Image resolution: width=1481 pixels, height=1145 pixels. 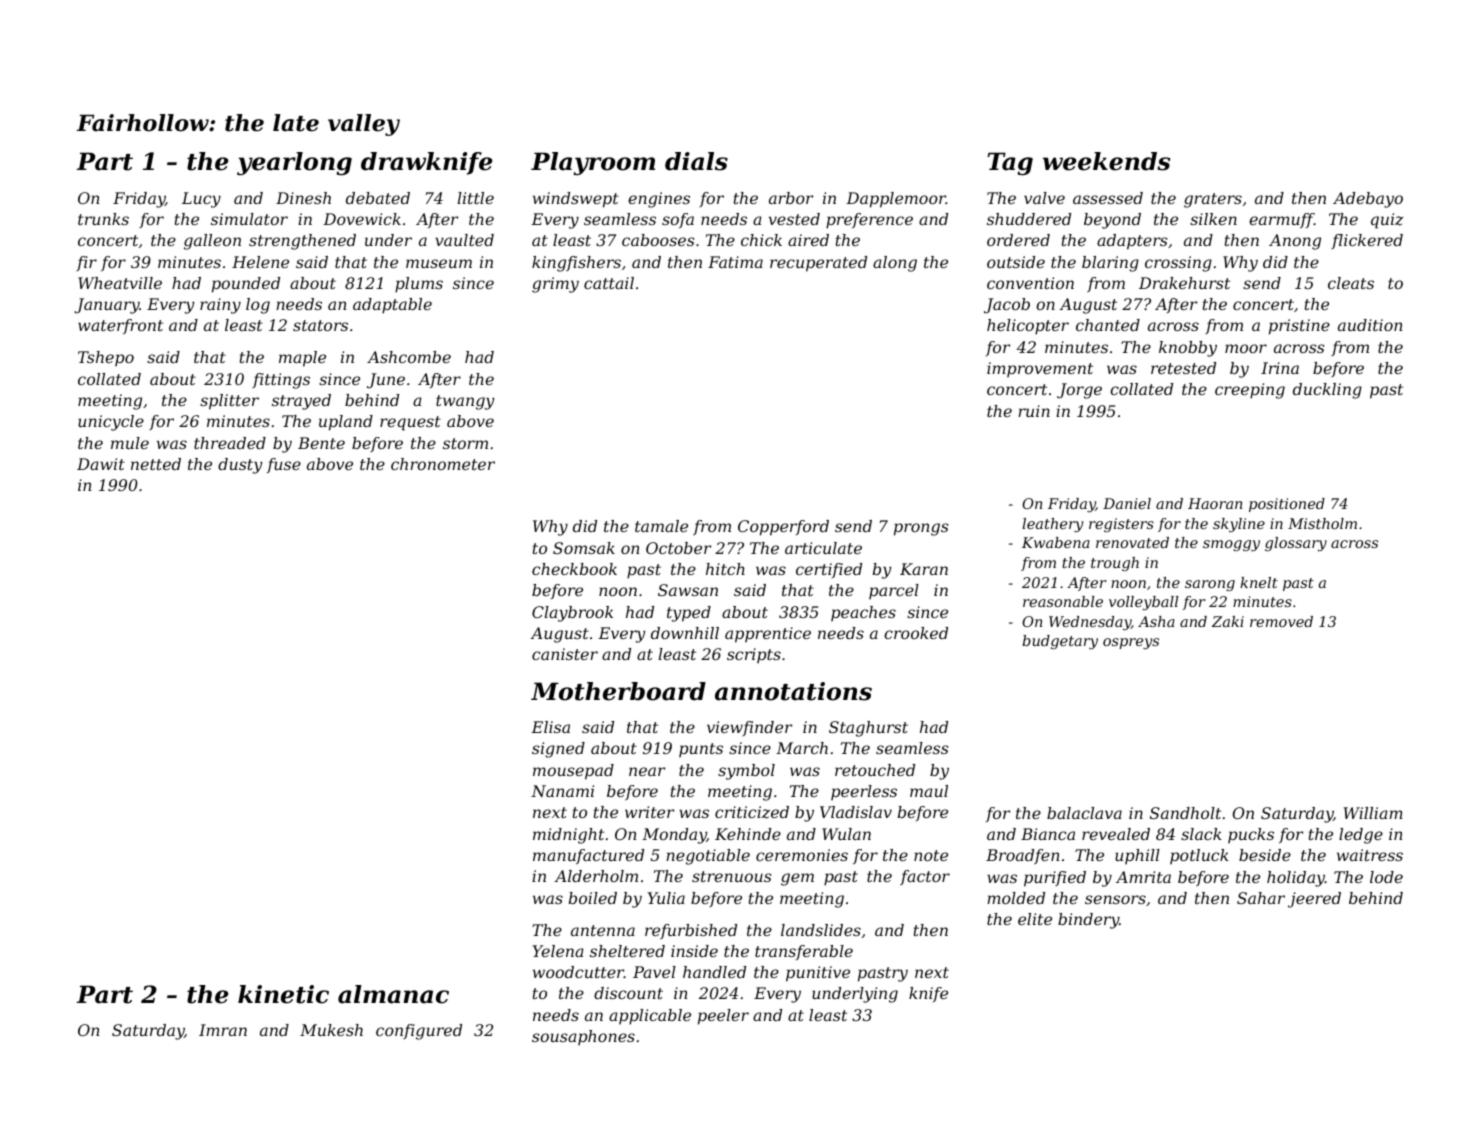 What do you see at coordinates (929, 791) in the screenshot?
I see `maul` at bounding box center [929, 791].
